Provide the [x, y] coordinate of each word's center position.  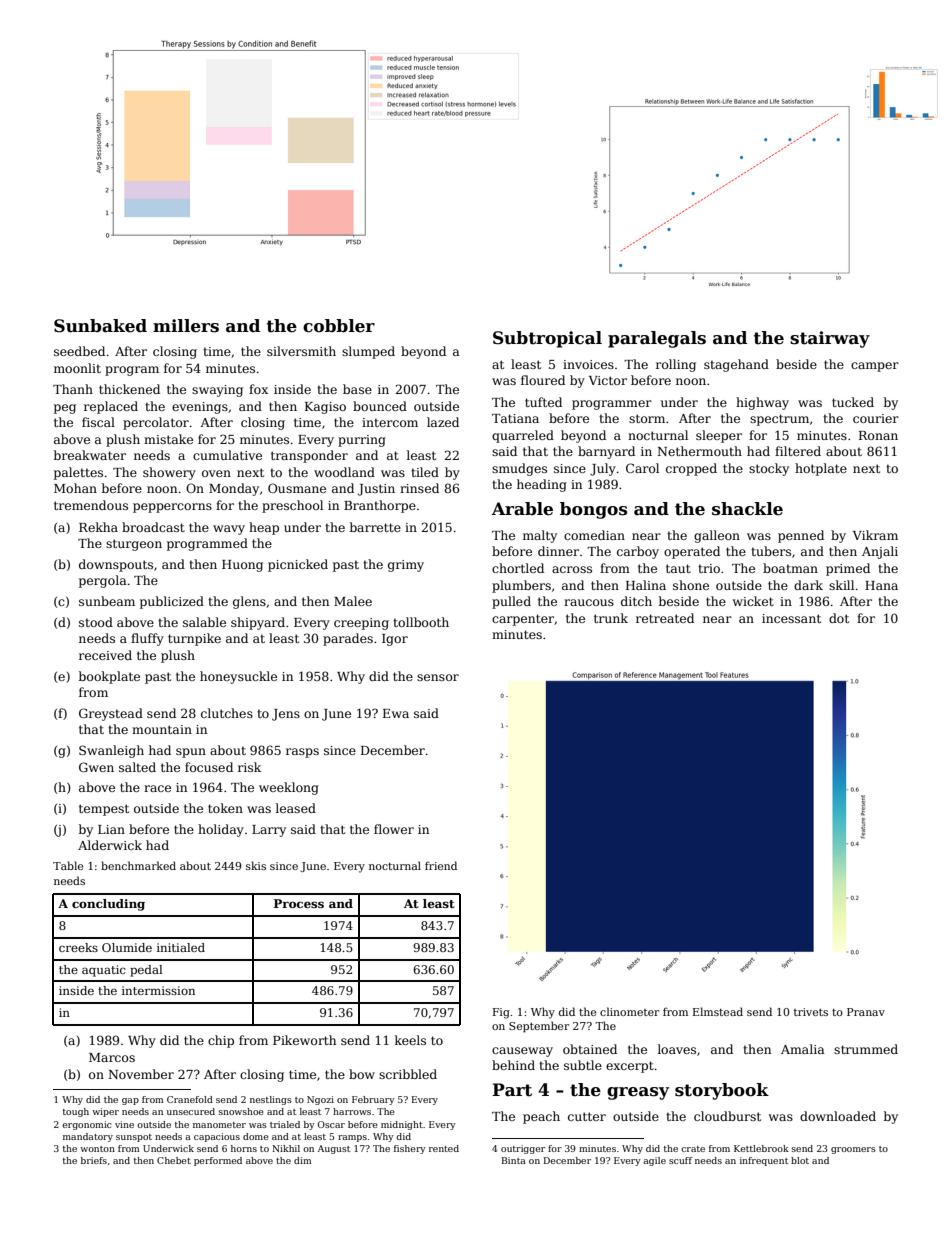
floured [543, 380]
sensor [438, 677]
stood [96, 622]
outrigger [523, 1149]
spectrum [779, 420]
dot [839, 618]
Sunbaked [100, 326]
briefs [94, 1160]
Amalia [803, 1049]
